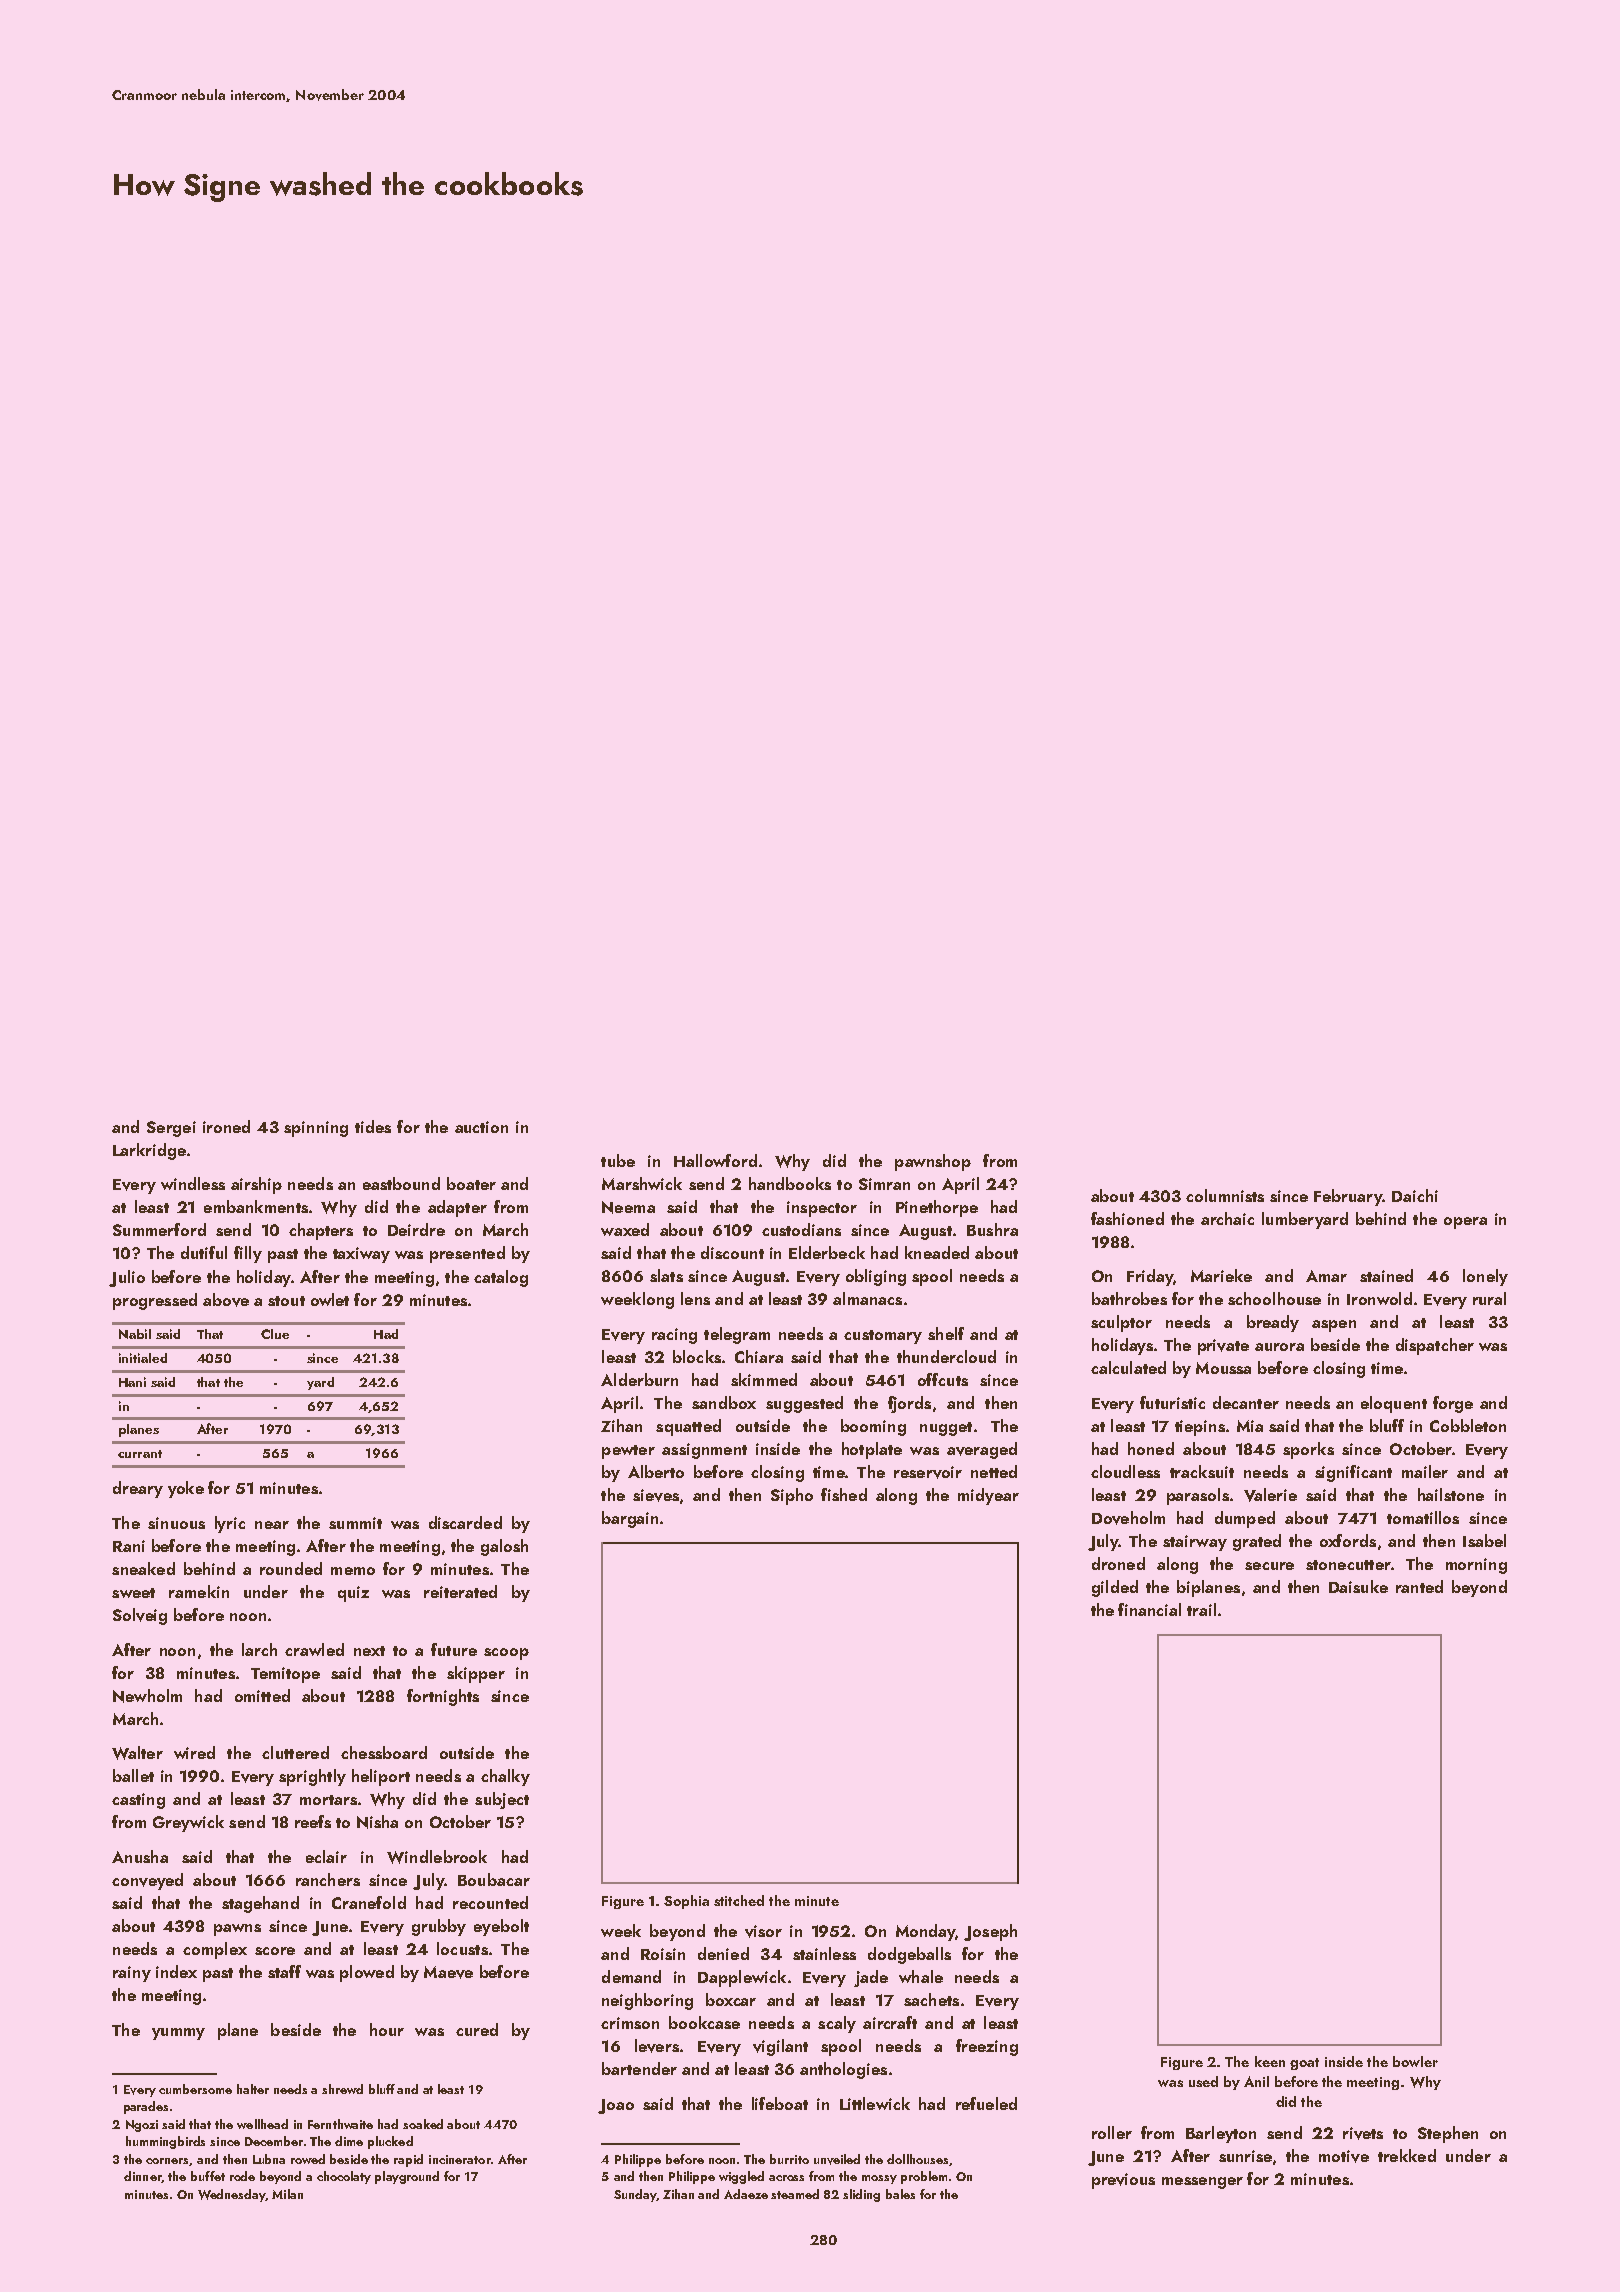 This document has height=2292, width=1620. I want to click on staff, so click(284, 1971).
